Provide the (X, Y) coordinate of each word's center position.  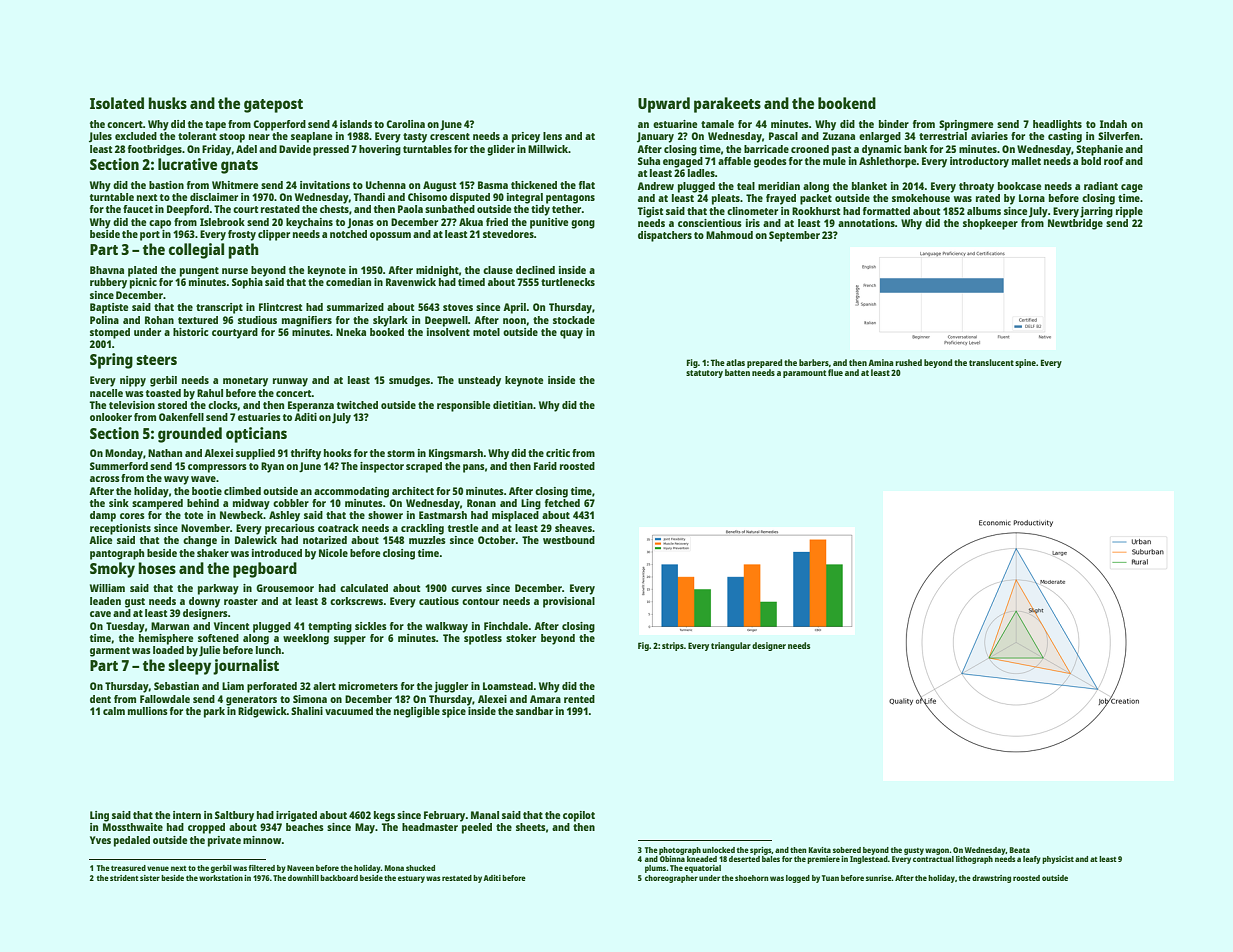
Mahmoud (729, 235)
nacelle (106, 393)
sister (150, 878)
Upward (664, 105)
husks (167, 103)
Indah (1113, 124)
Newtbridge (1075, 224)
